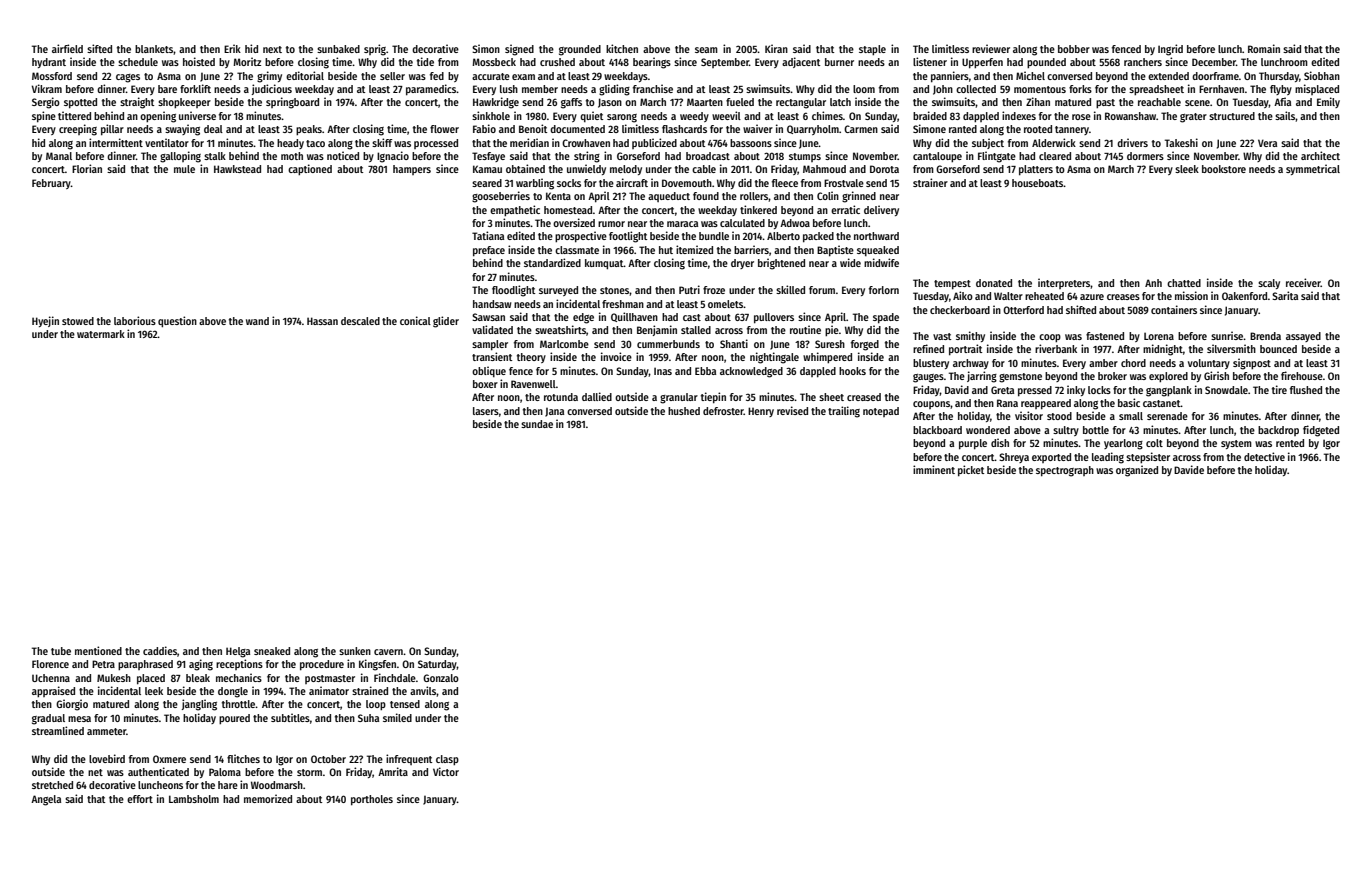 The height and width of the document is (887, 1372). Describe the element at coordinates (1037, 183) in the document. I see `houseboats` at that location.
